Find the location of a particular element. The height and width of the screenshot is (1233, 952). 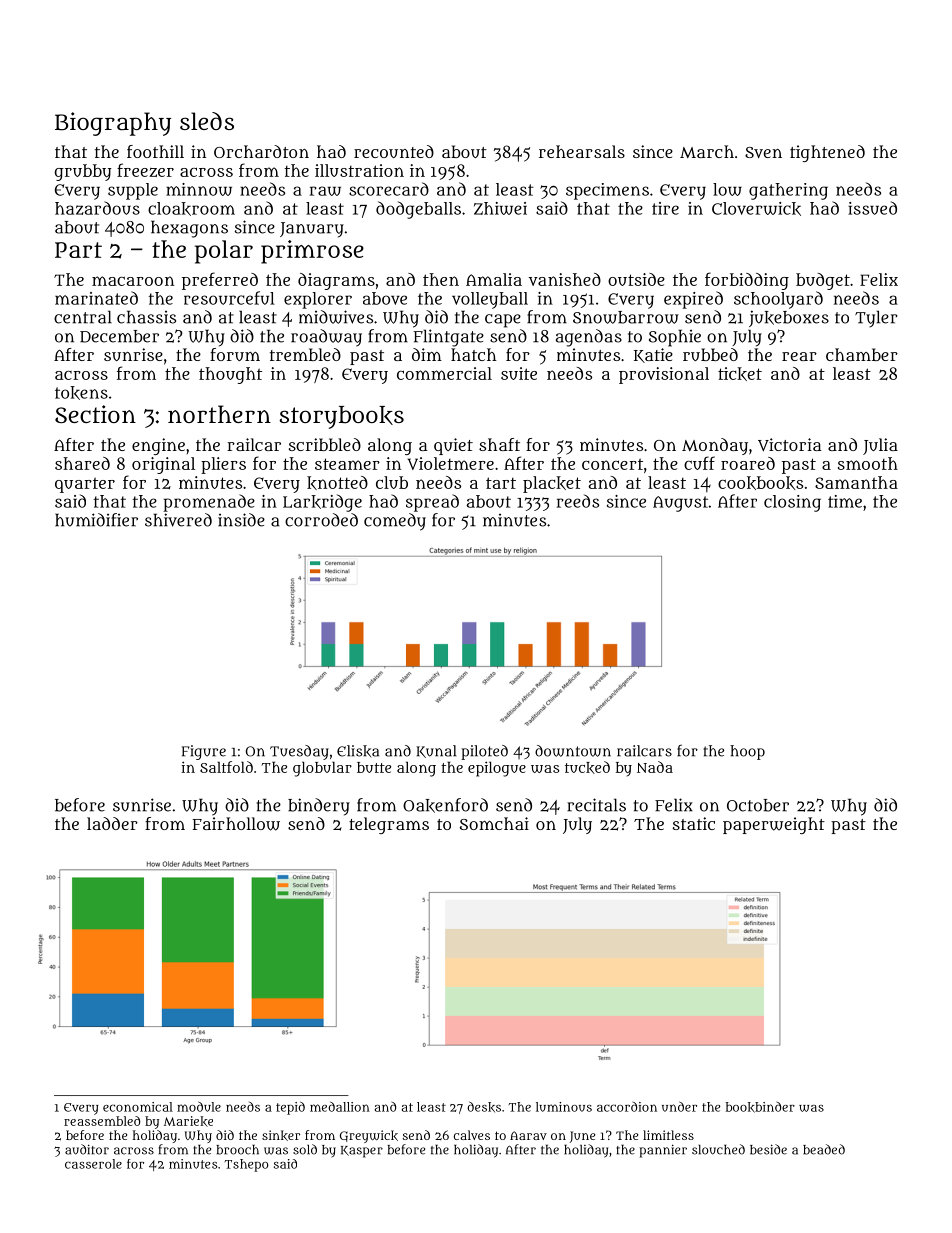

Biography is located at coordinates (113, 124).
